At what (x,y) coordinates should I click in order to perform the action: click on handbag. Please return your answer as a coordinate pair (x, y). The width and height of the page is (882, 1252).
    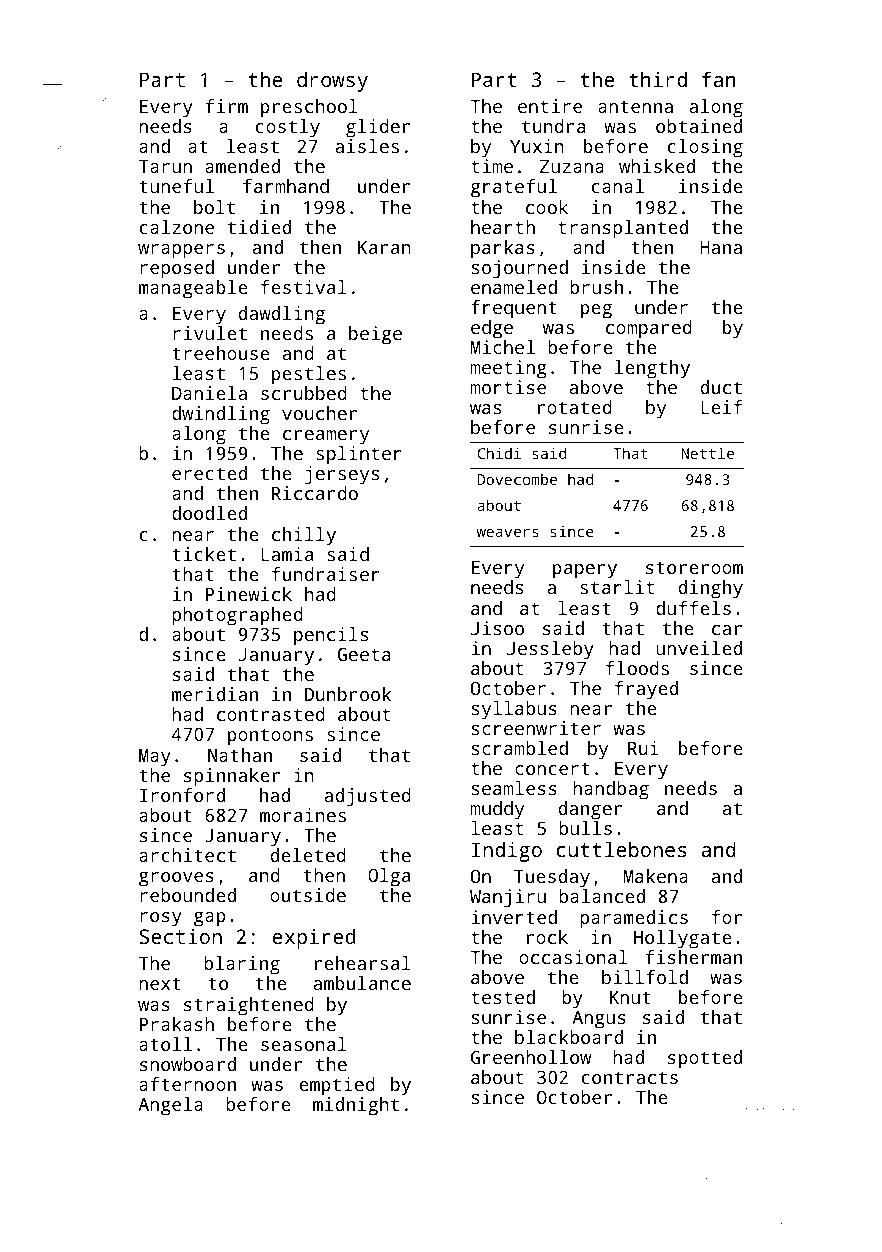
    Looking at the image, I should click on (611, 790).
